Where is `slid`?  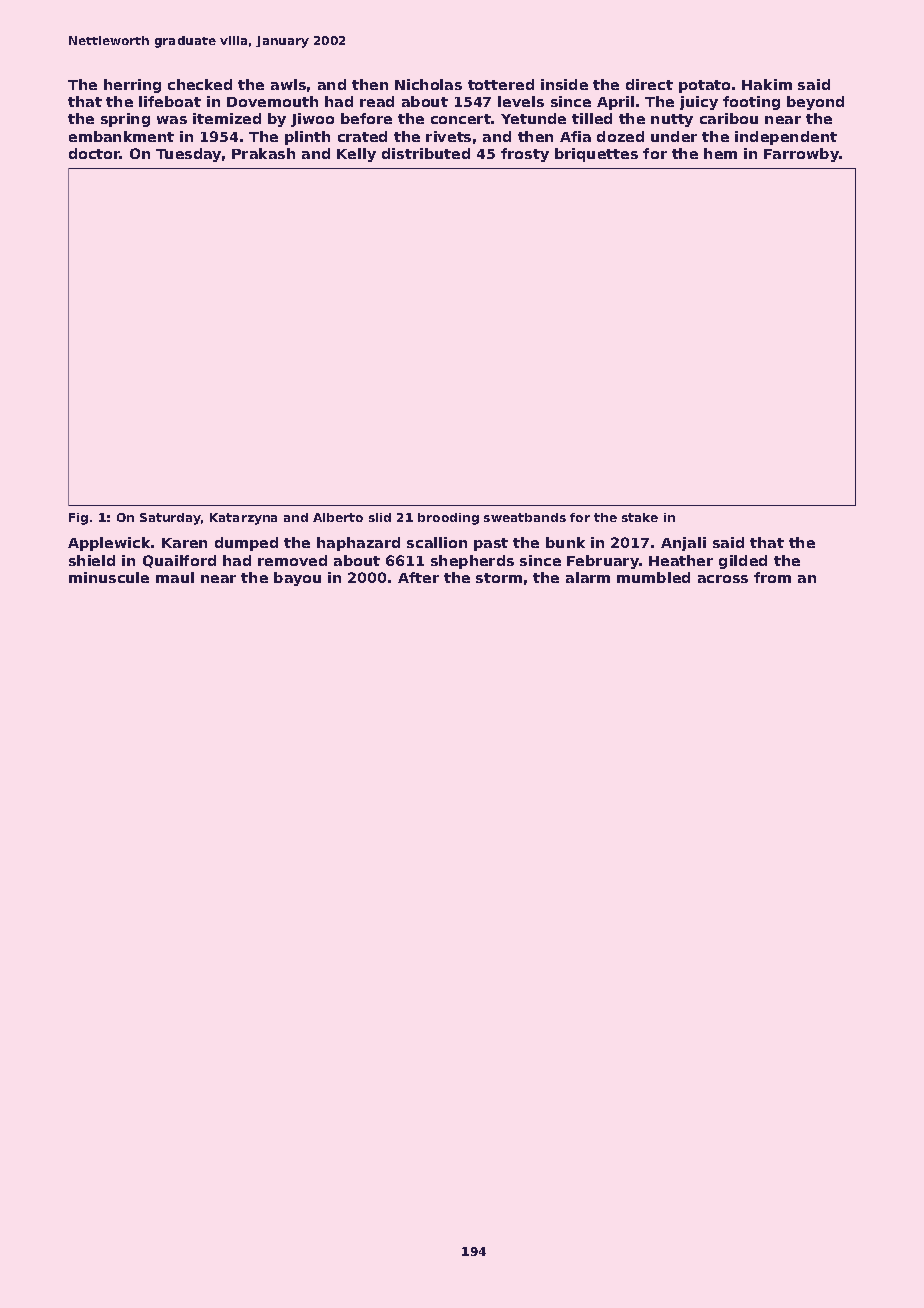
slid is located at coordinates (380, 517).
